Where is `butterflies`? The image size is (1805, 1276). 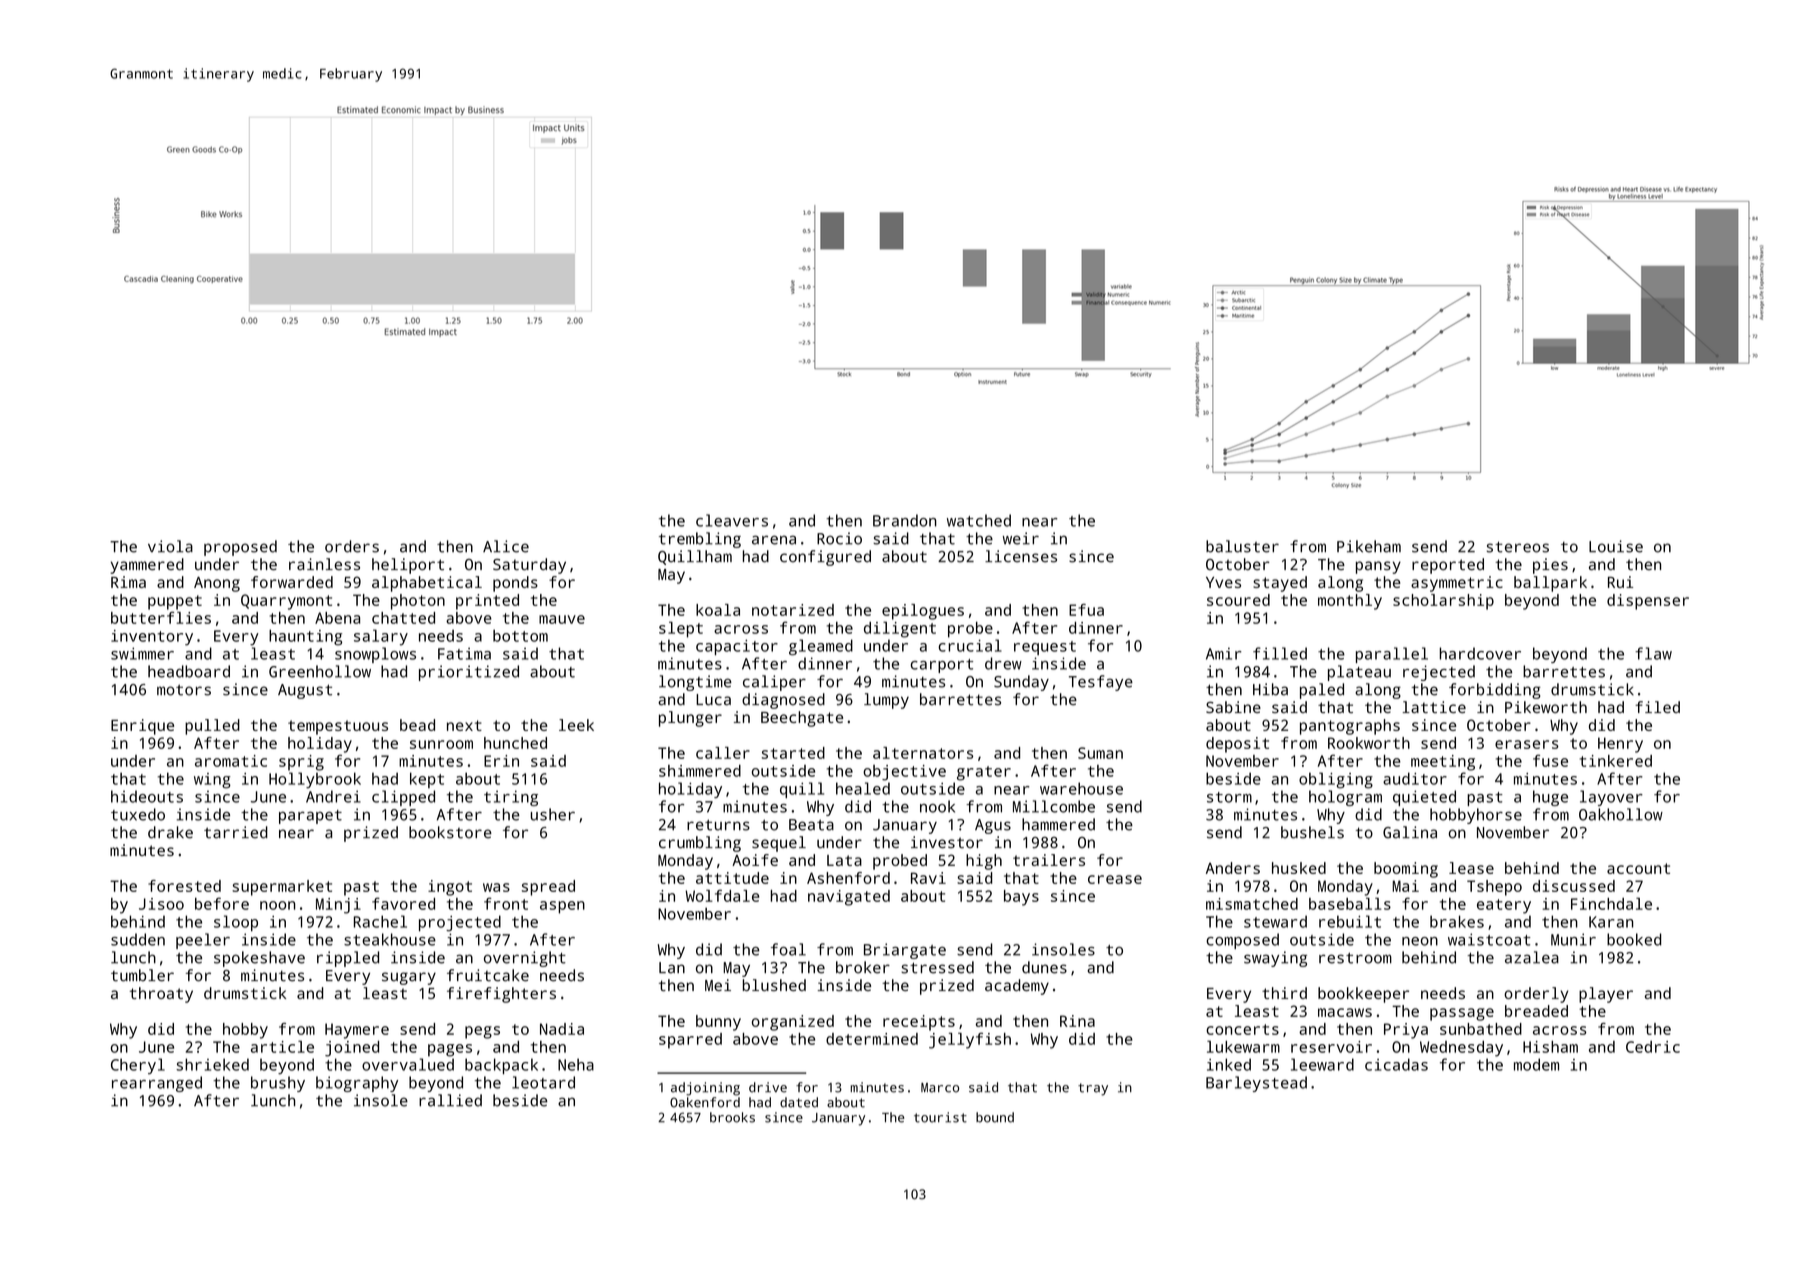 butterflies is located at coordinates (161, 617).
